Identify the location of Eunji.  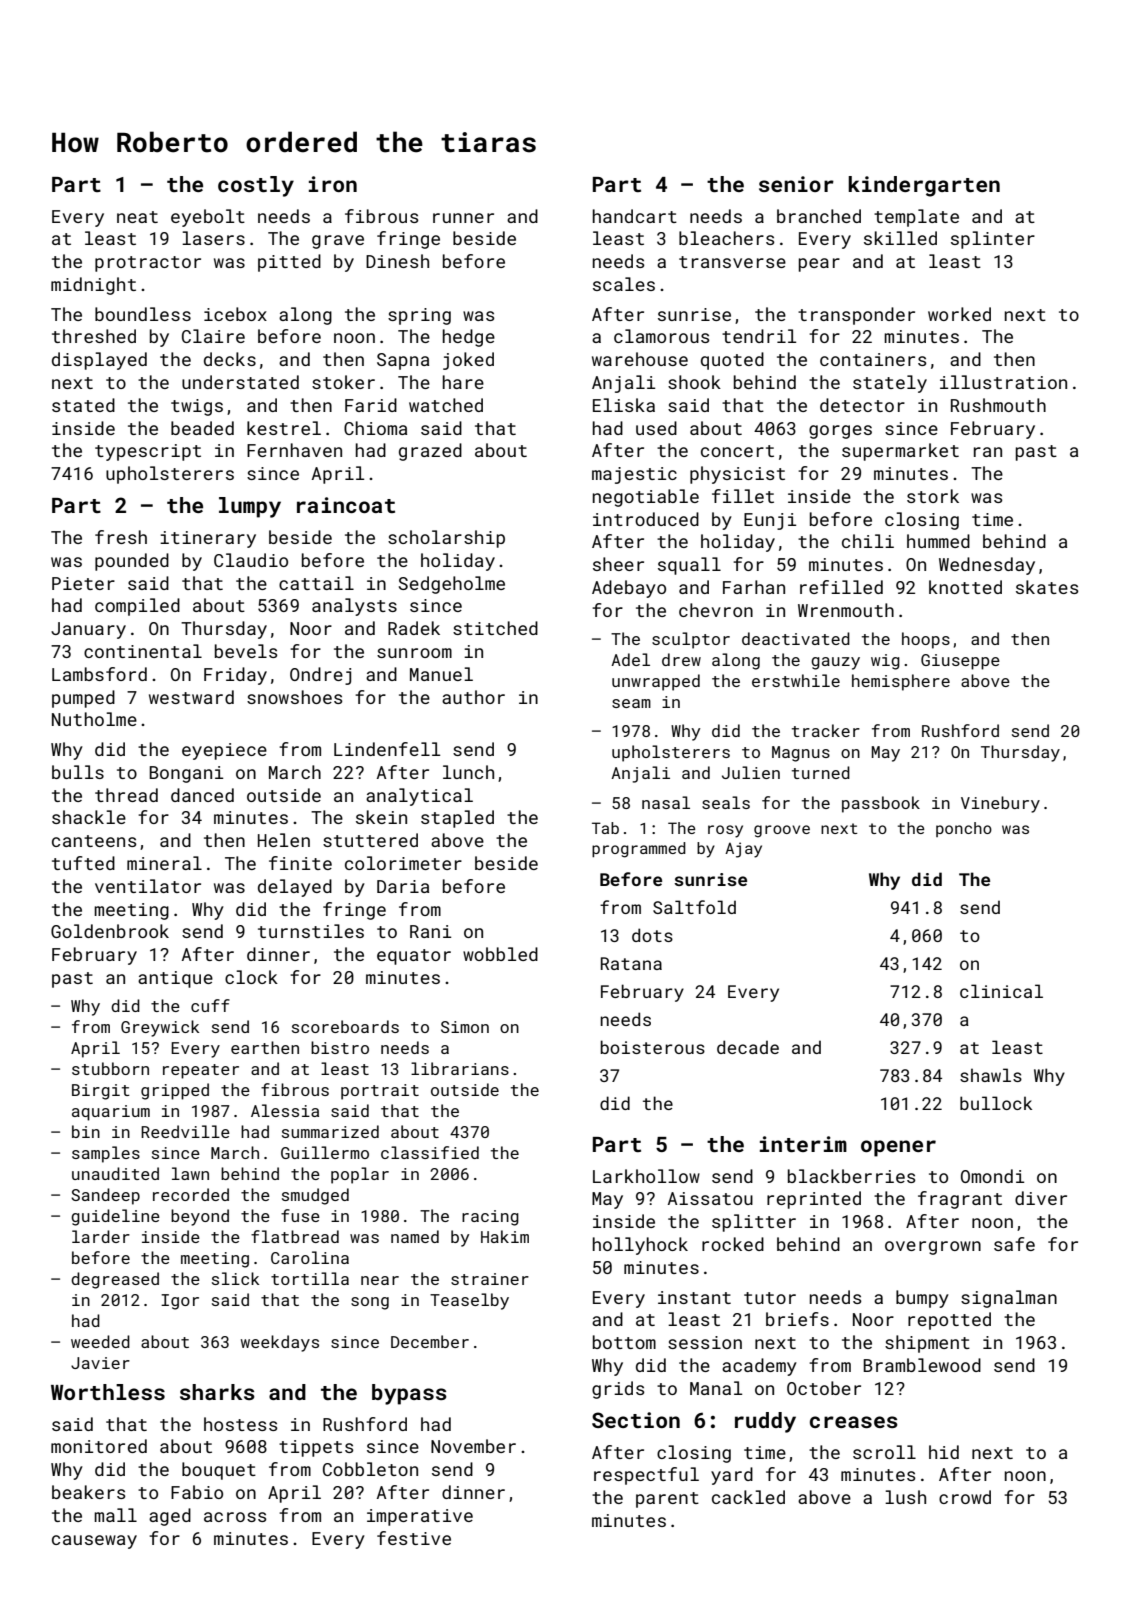
(770, 521).
